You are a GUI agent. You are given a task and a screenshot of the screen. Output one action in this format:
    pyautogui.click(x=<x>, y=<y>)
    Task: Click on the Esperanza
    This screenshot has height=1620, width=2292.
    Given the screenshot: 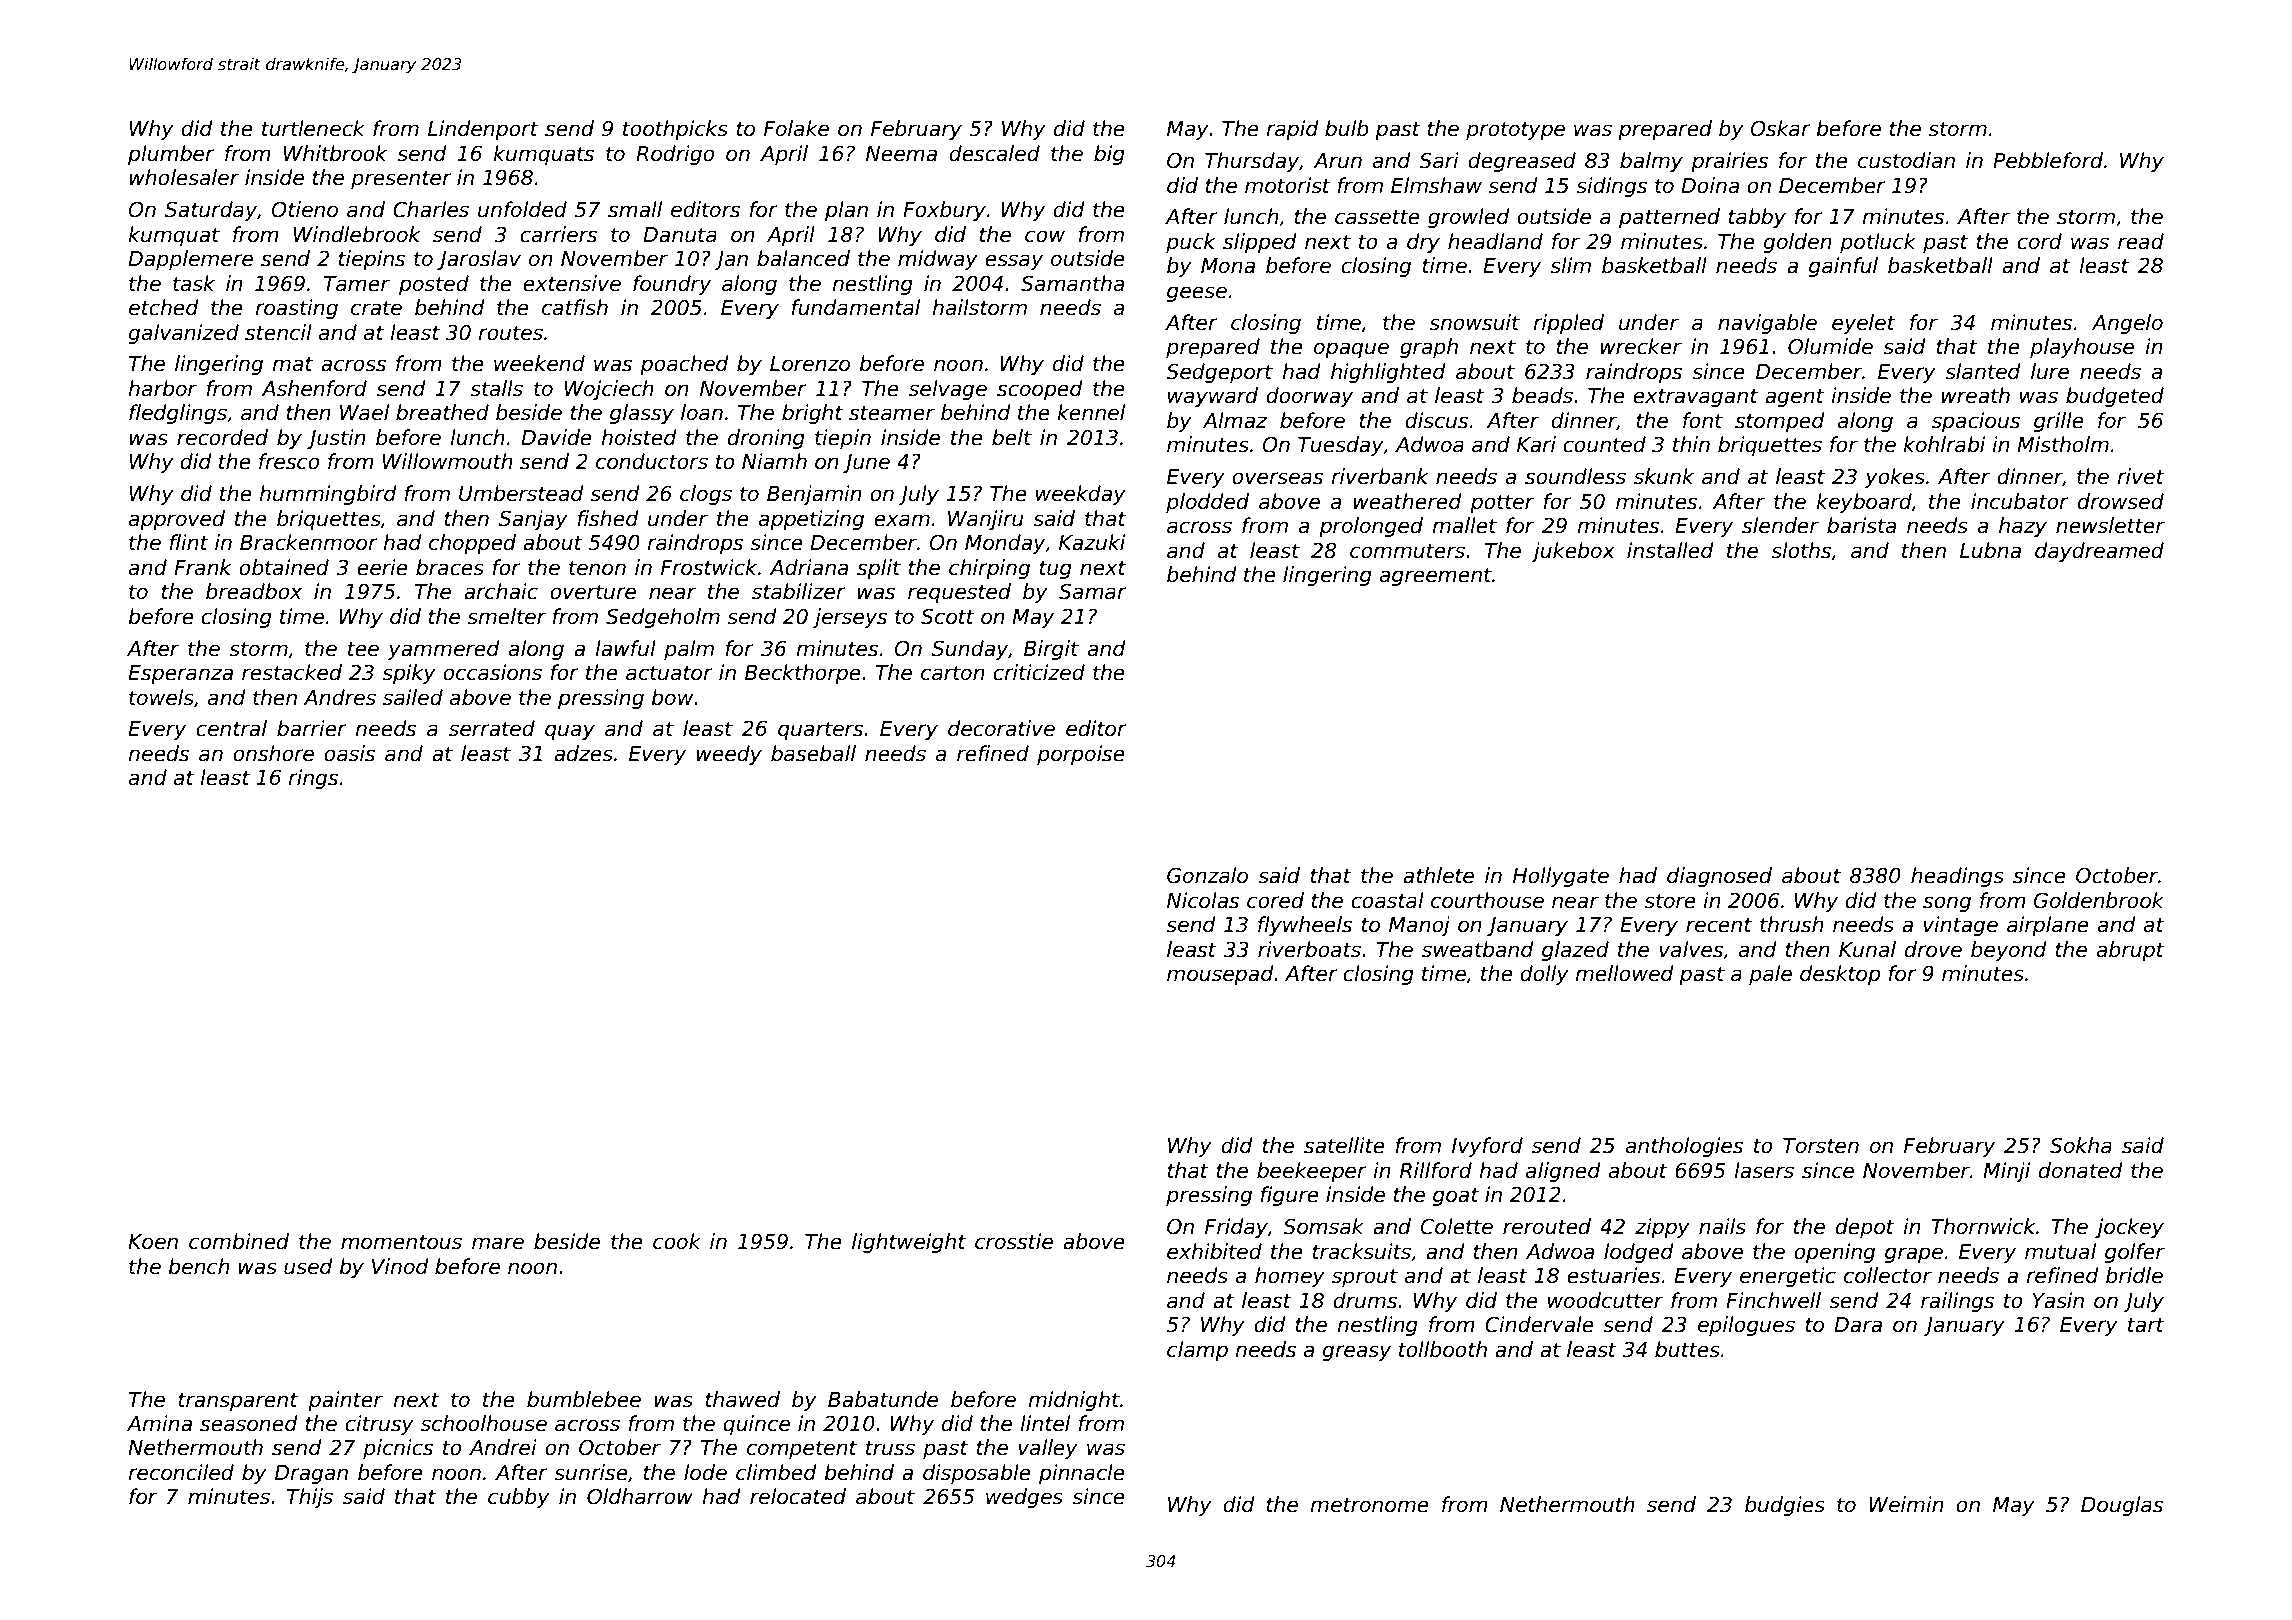 What is the action you would take?
    pyautogui.click(x=180, y=674)
